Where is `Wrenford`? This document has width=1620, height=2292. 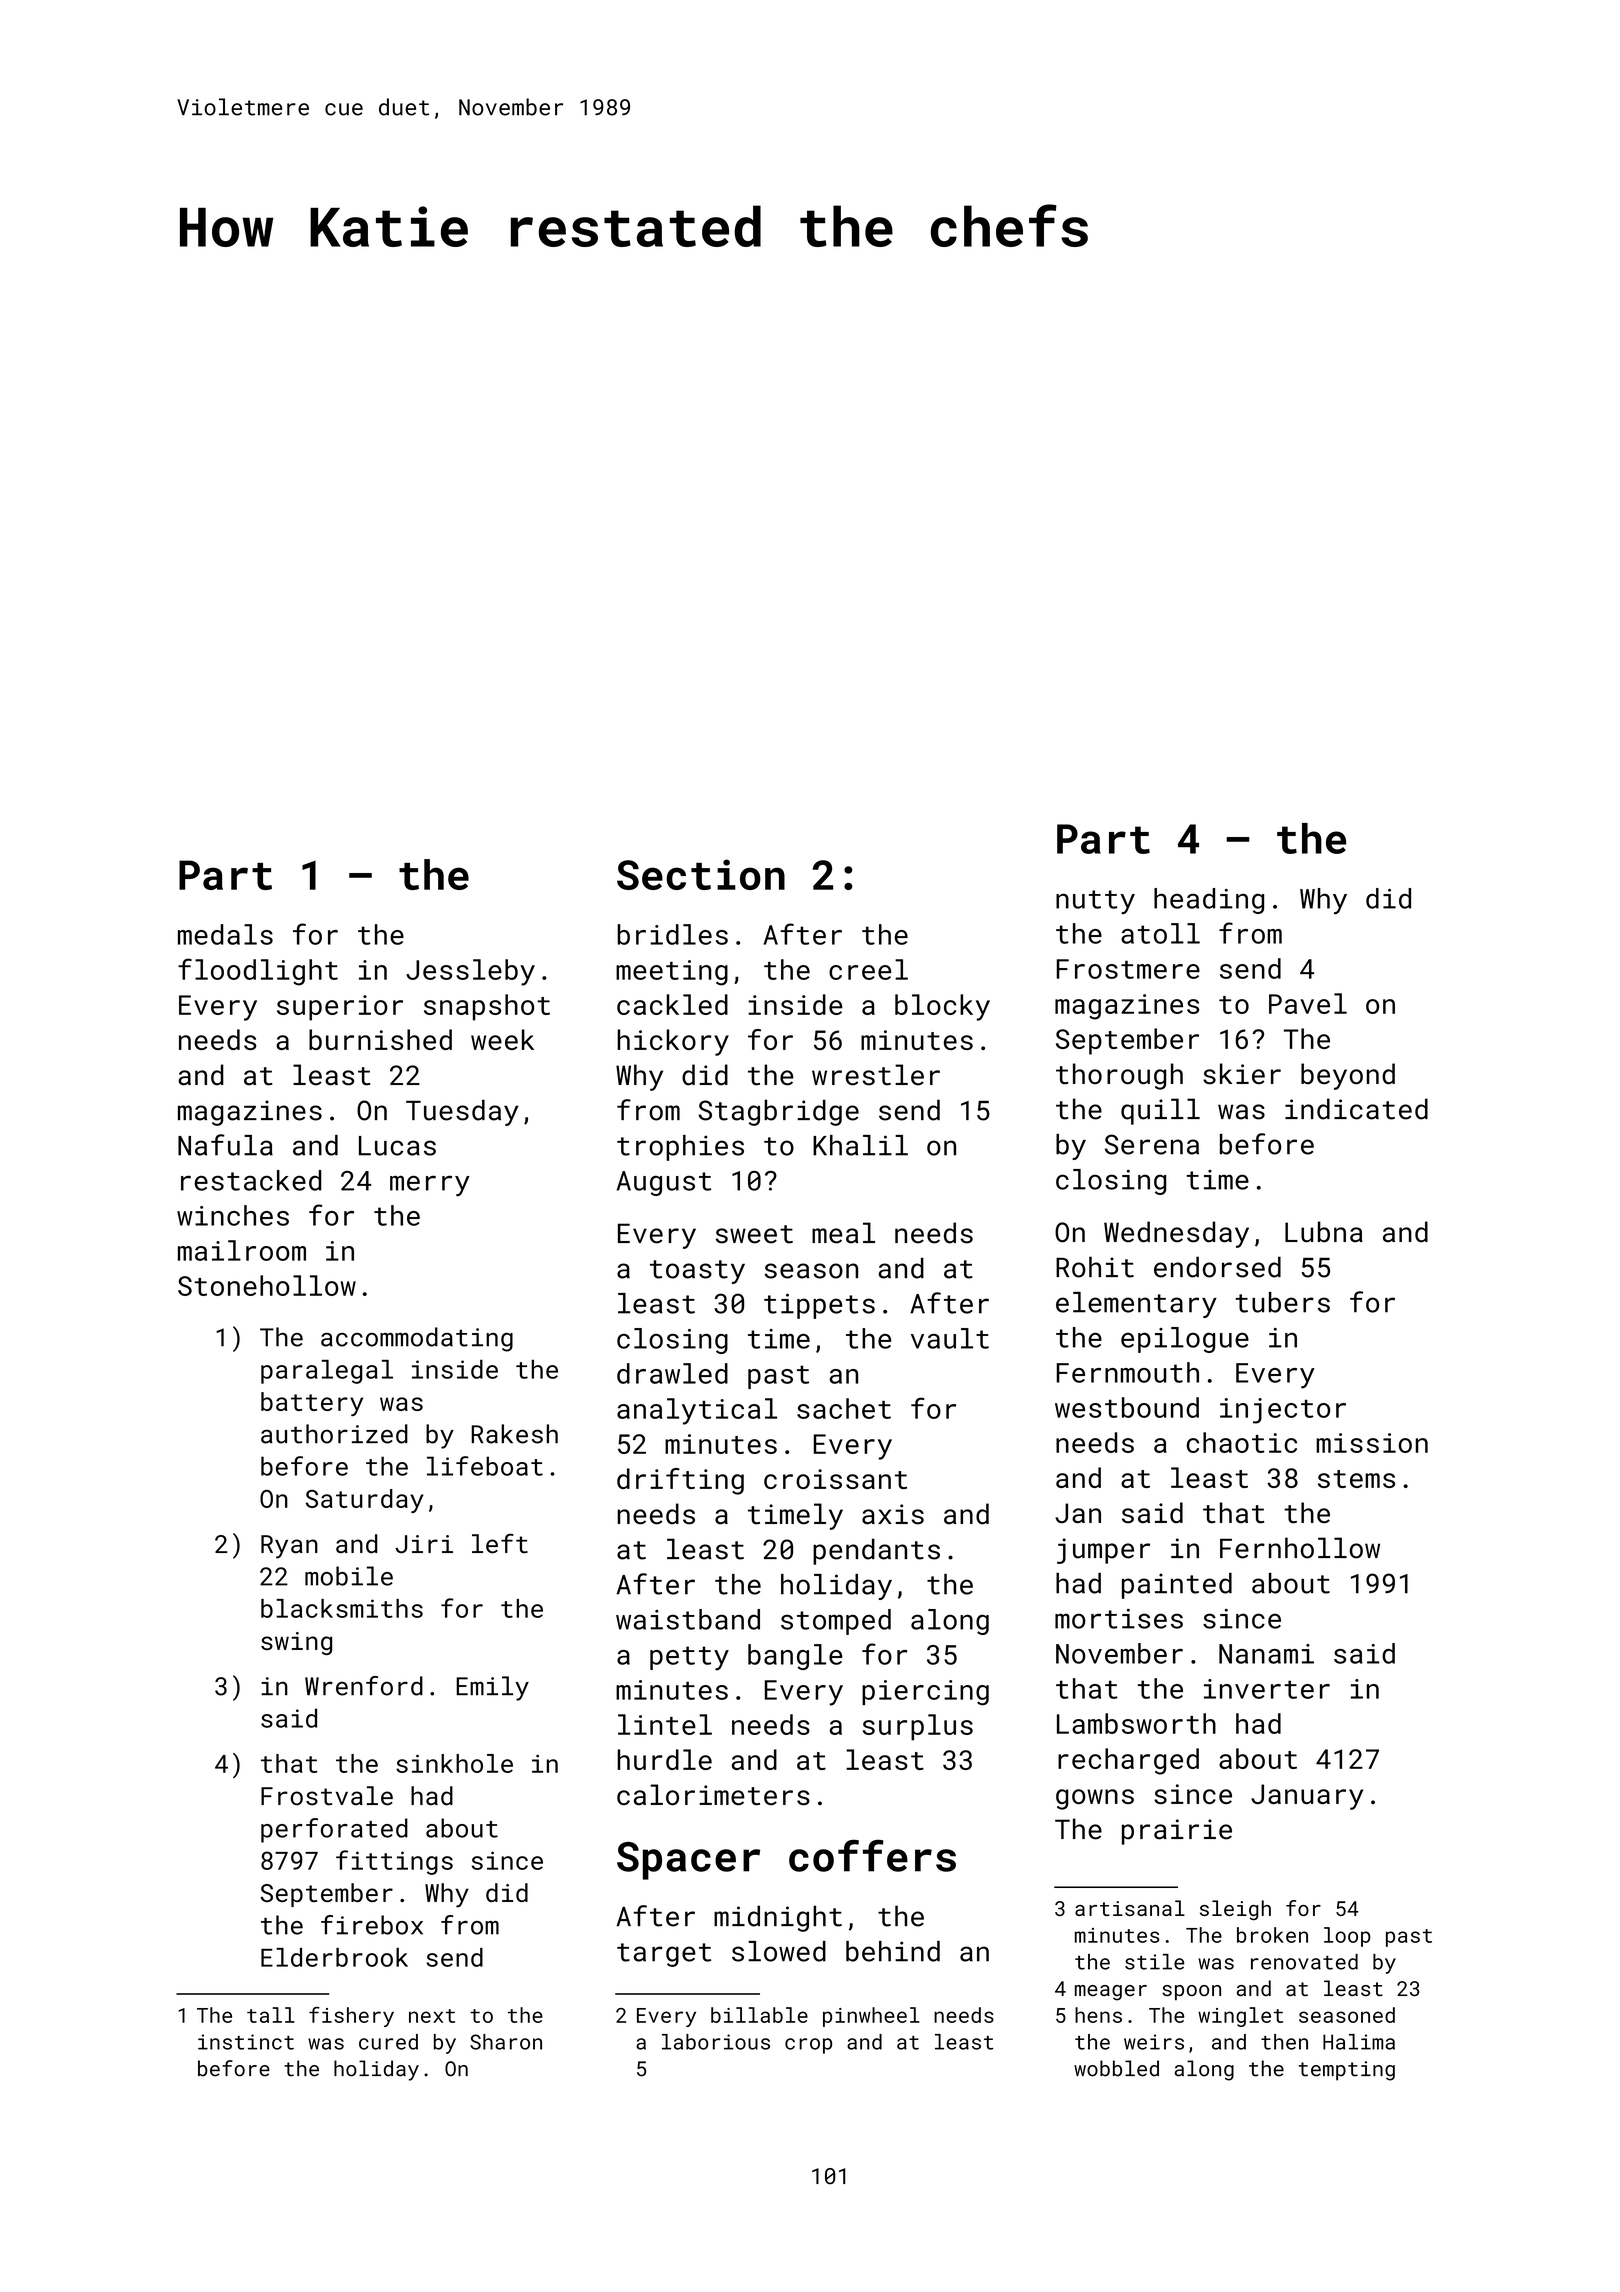
Wrenford is located at coordinates (364, 1686).
